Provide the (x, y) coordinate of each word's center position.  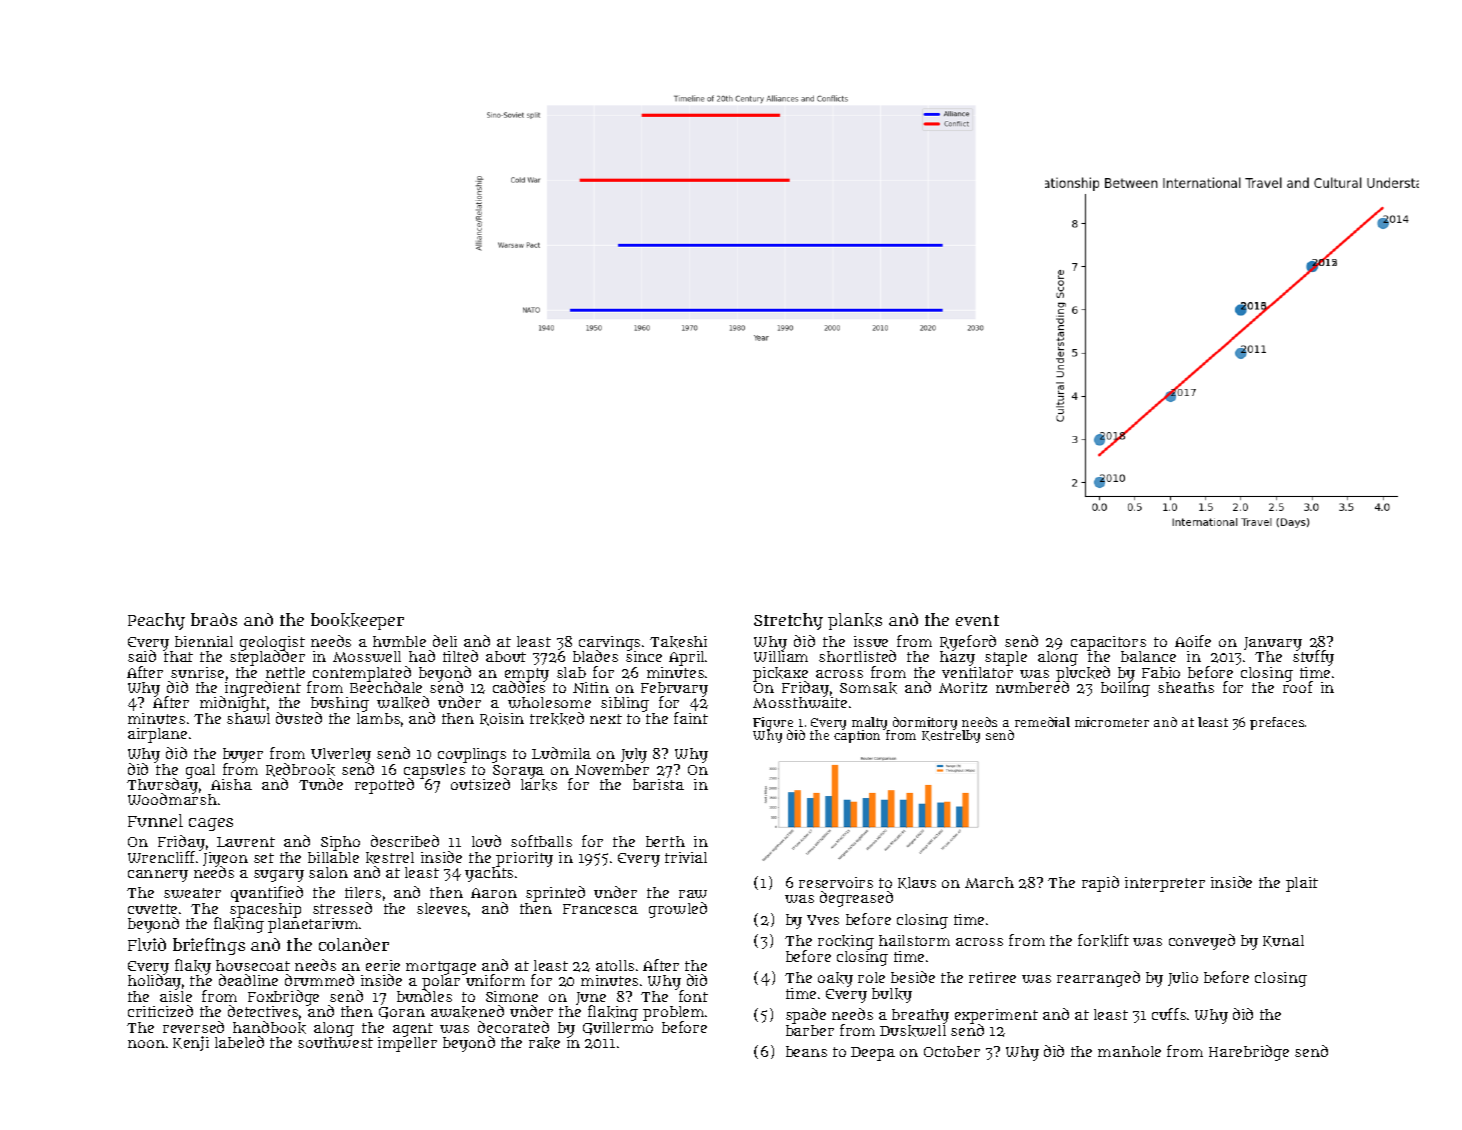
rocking (846, 942)
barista (658, 784)
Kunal (1283, 941)
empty (527, 675)
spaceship (265, 910)
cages (211, 824)
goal (200, 771)
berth (665, 841)
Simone (512, 996)
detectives (263, 1011)
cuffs (1169, 1014)
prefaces (1277, 723)
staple (1006, 658)
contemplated (361, 674)
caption (857, 736)
